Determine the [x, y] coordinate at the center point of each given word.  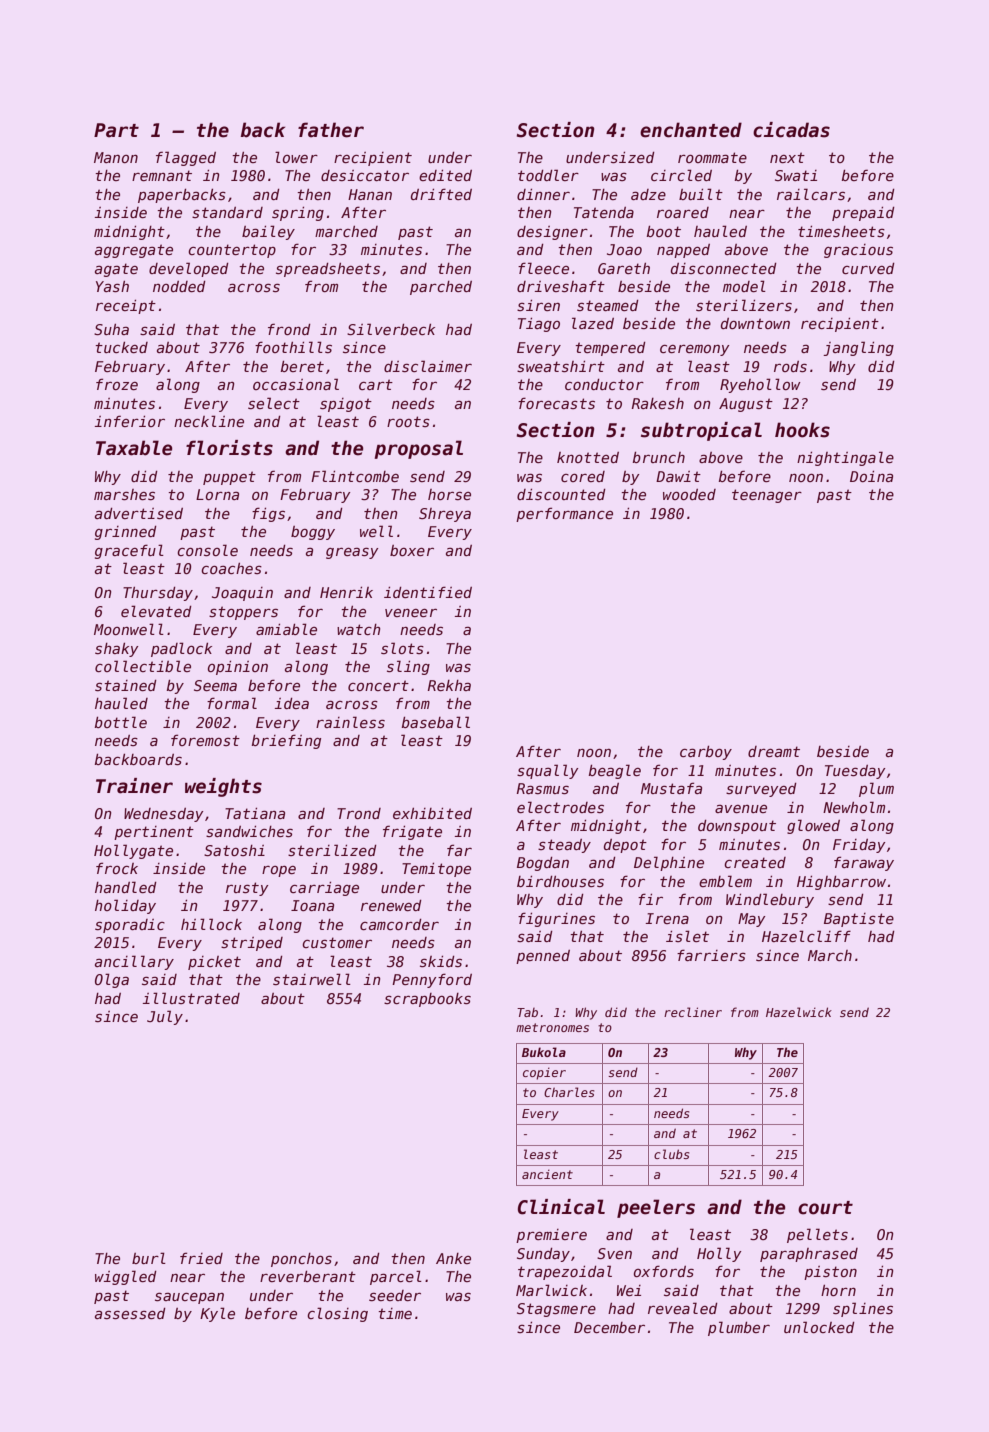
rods [790, 366]
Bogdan [543, 864]
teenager [767, 496]
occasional [296, 384]
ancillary [134, 962]
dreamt [774, 751]
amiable [286, 629]
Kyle [217, 1314]
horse [449, 494]
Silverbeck [391, 329]
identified [428, 592]
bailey [268, 232]
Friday [859, 846]
